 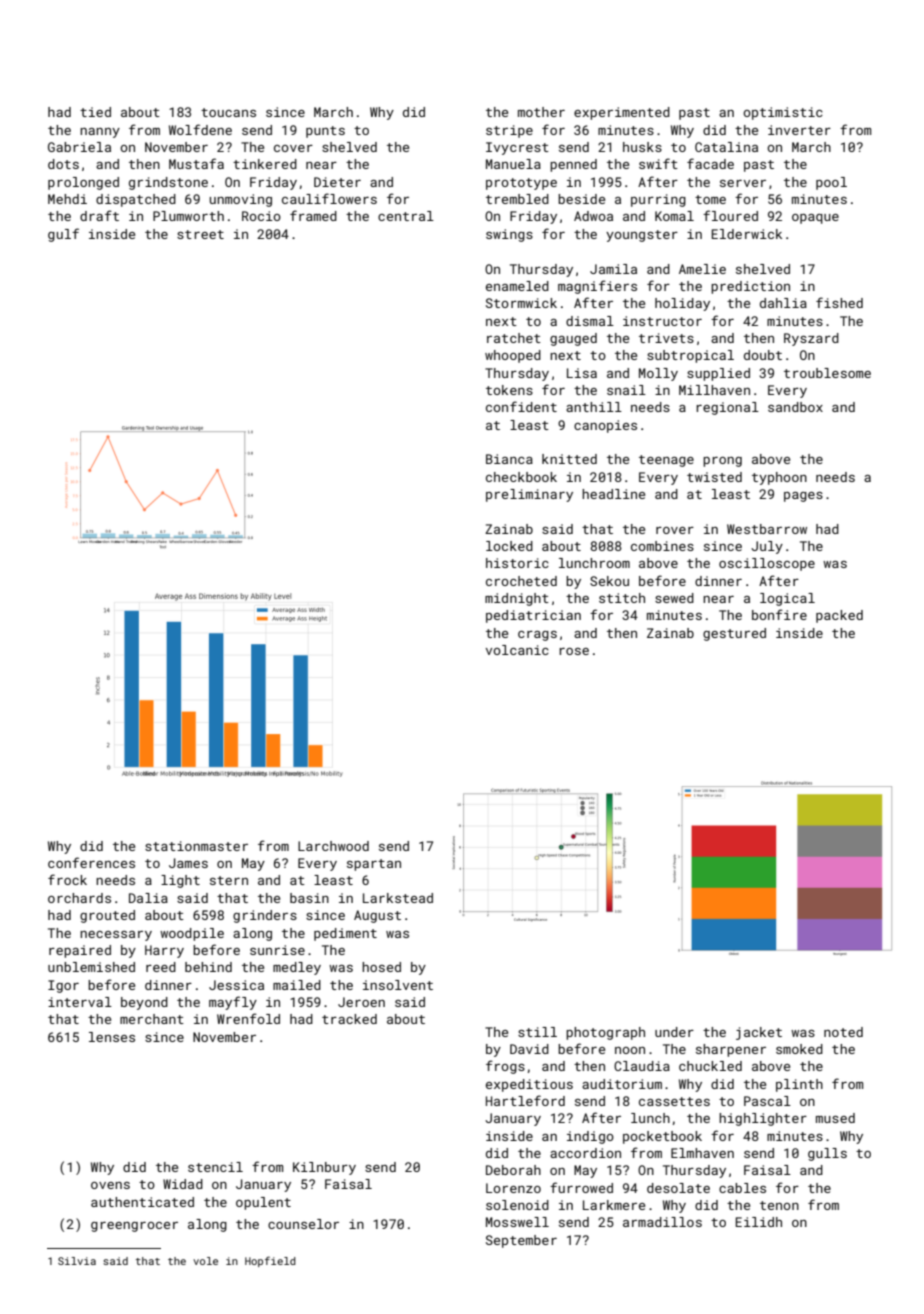 I want to click on confident, so click(x=521, y=406).
